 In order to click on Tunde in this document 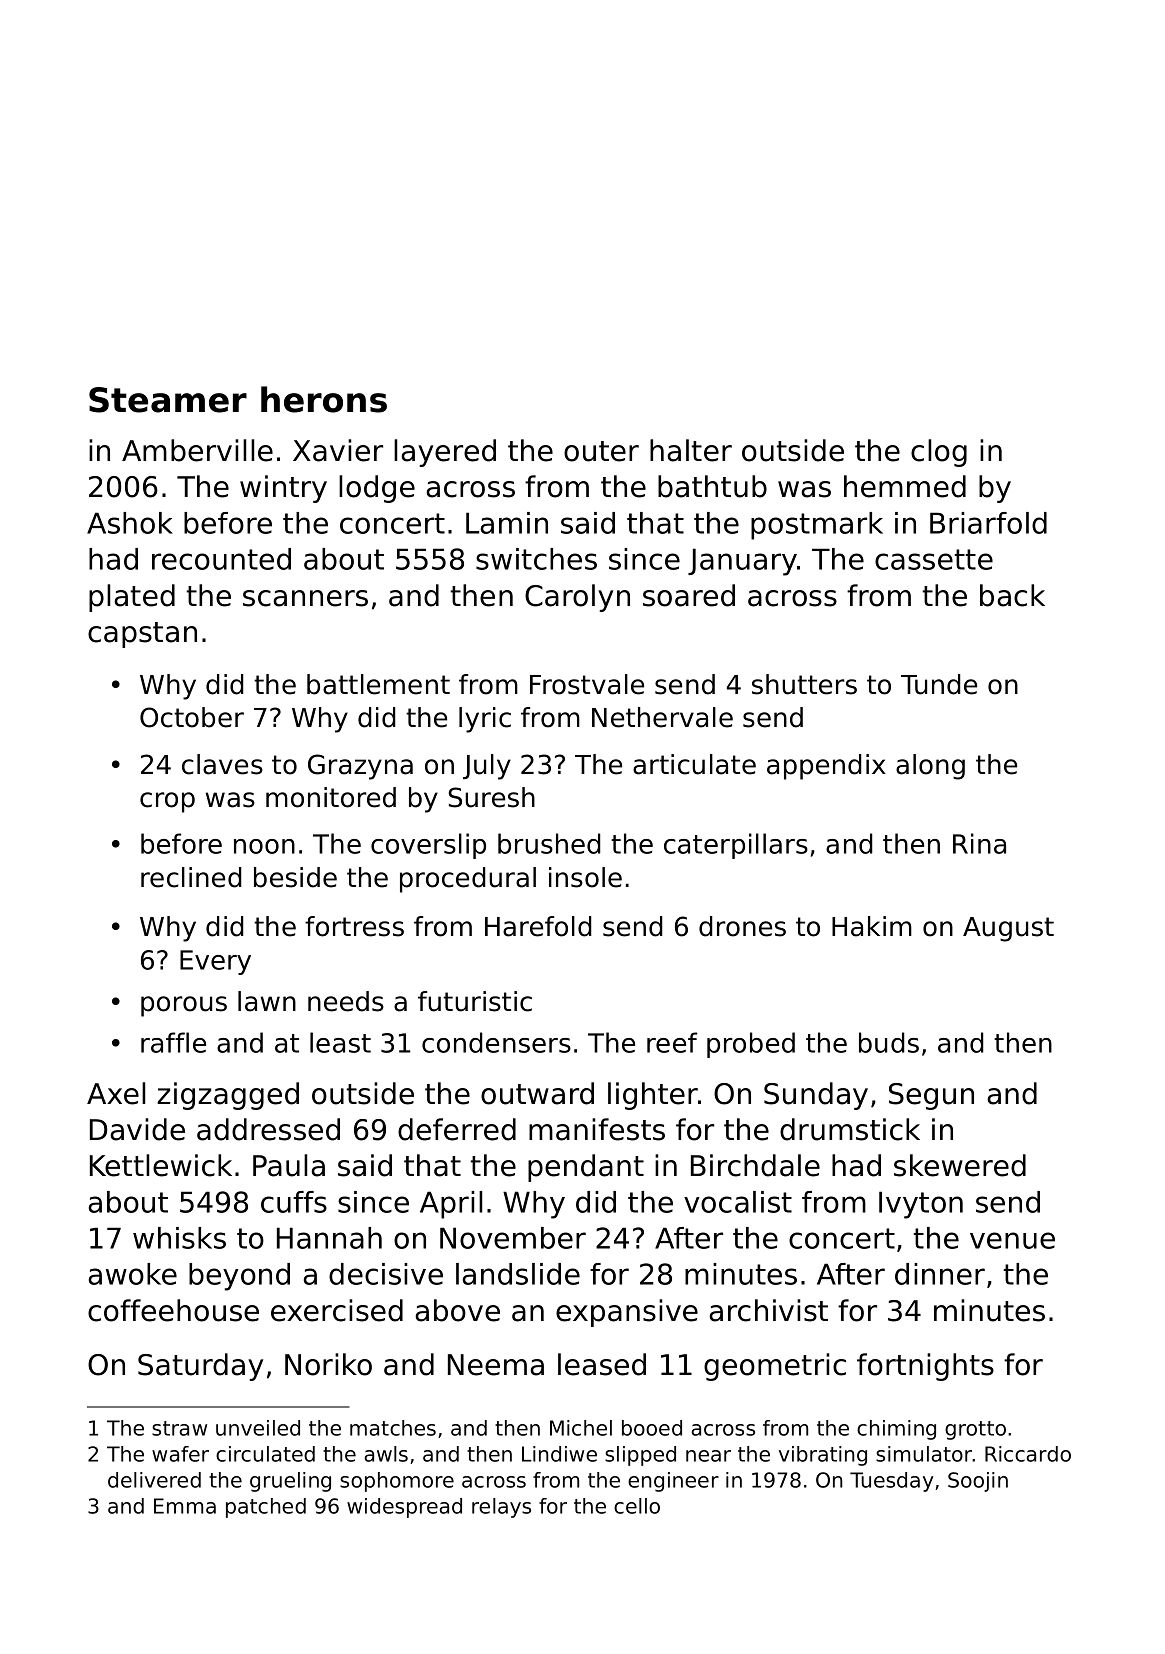, I will do `click(939, 684)`.
